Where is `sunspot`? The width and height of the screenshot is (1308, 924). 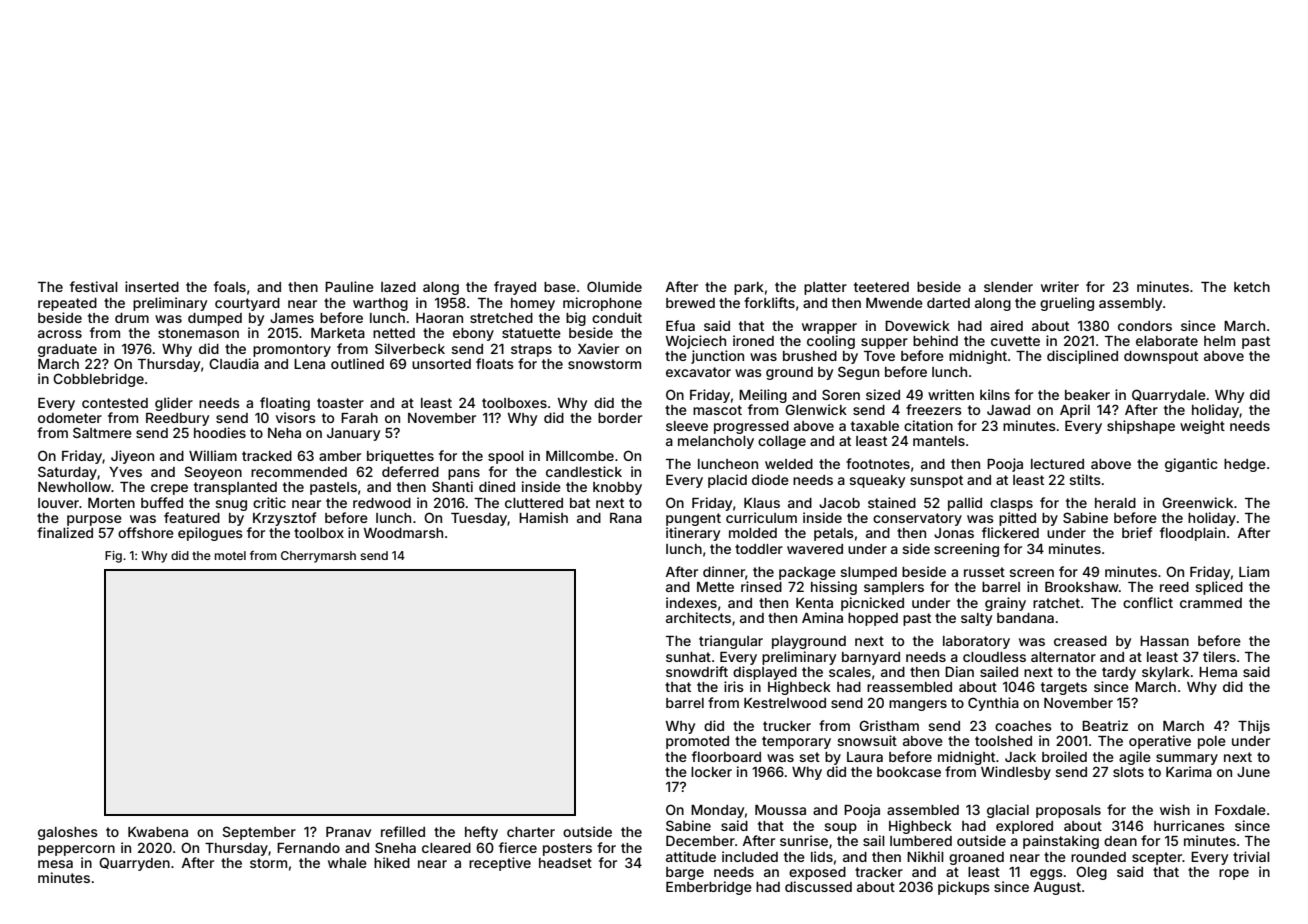
sunspot is located at coordinates (936, 481).
